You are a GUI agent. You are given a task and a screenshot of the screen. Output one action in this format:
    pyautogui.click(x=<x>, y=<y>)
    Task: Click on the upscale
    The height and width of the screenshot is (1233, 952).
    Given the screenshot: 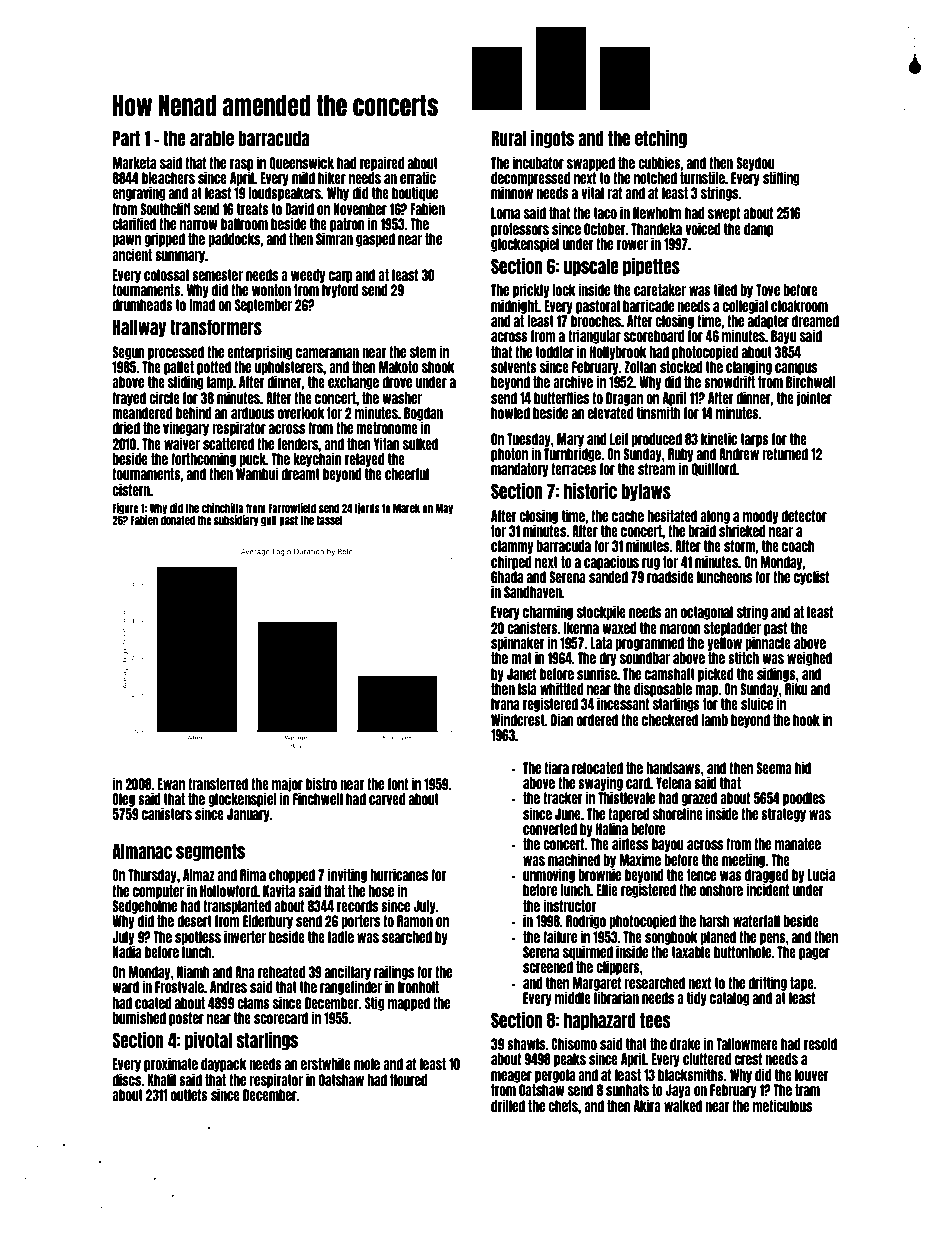 What is the action you would take?
    pyautogui.click(x=591, y=267)
